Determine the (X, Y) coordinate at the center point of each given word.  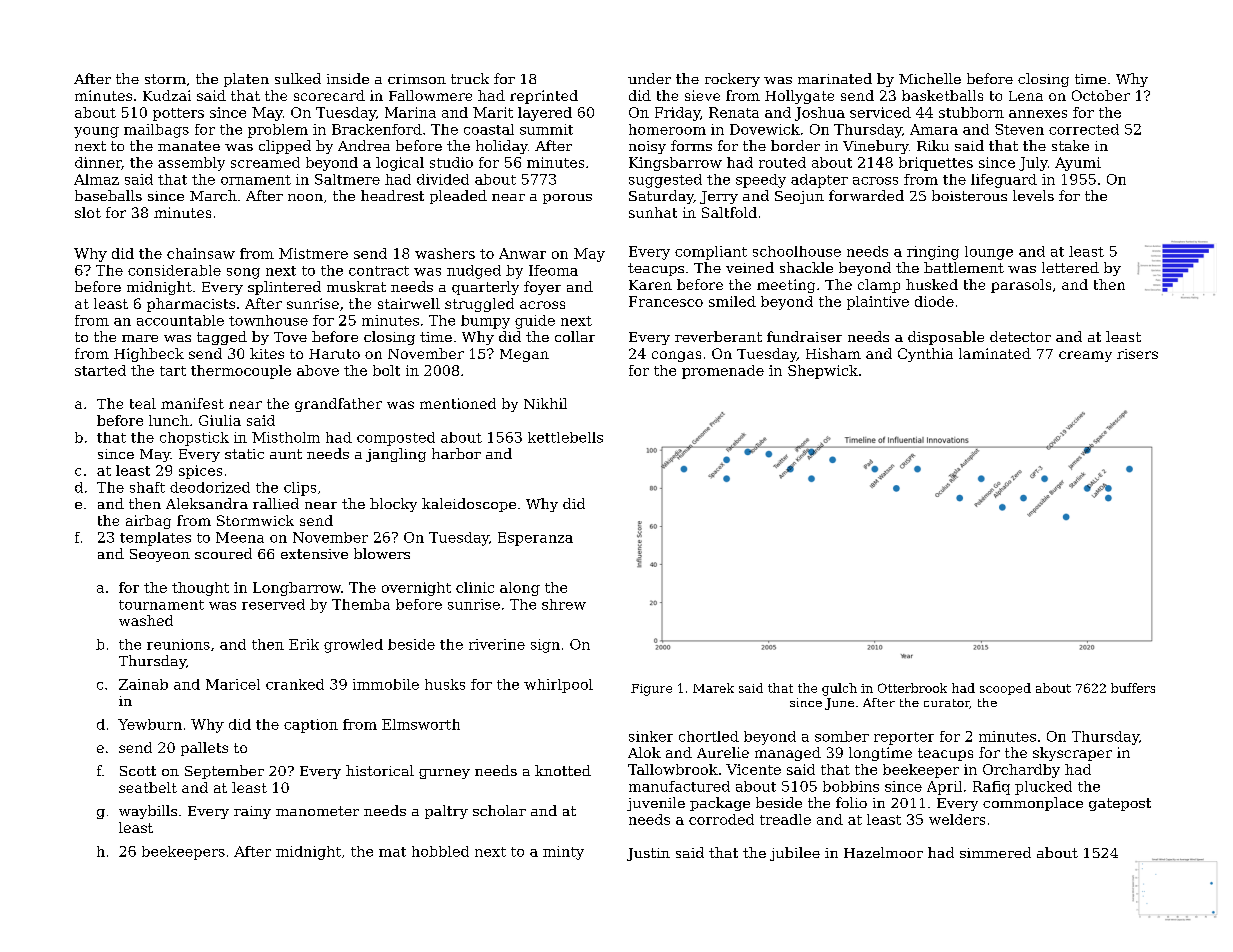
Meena (240, 537)
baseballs (108, 195)
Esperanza (535, 539)
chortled (709, 736)
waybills (148, 812)
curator (947, 704)
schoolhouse (797, 251)
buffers (1133, 688)
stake (1070, 145)
